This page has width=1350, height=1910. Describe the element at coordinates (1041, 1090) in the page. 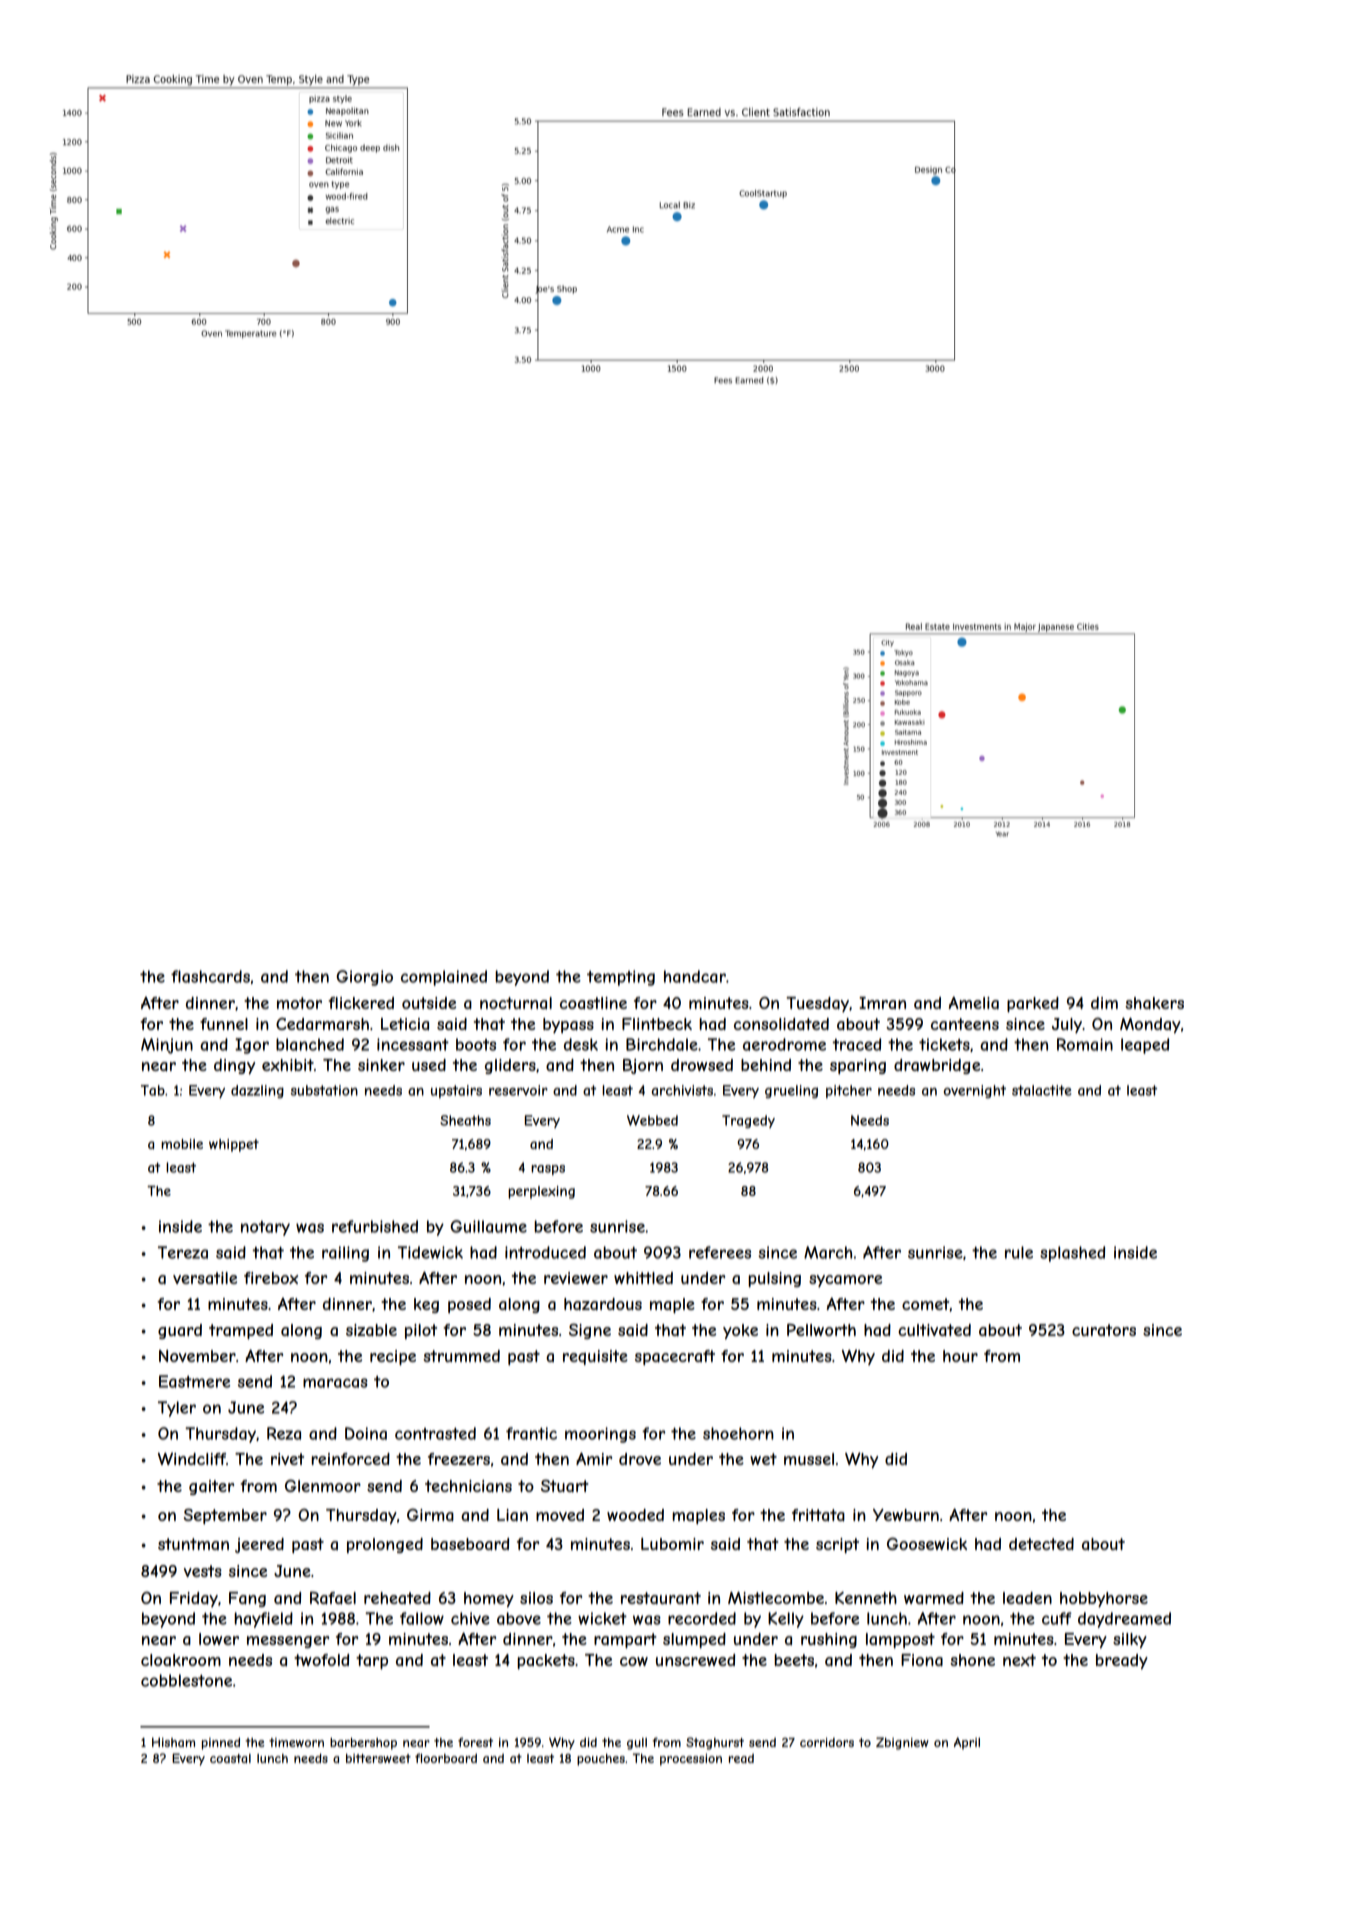

I see `stalactite` at that location.
